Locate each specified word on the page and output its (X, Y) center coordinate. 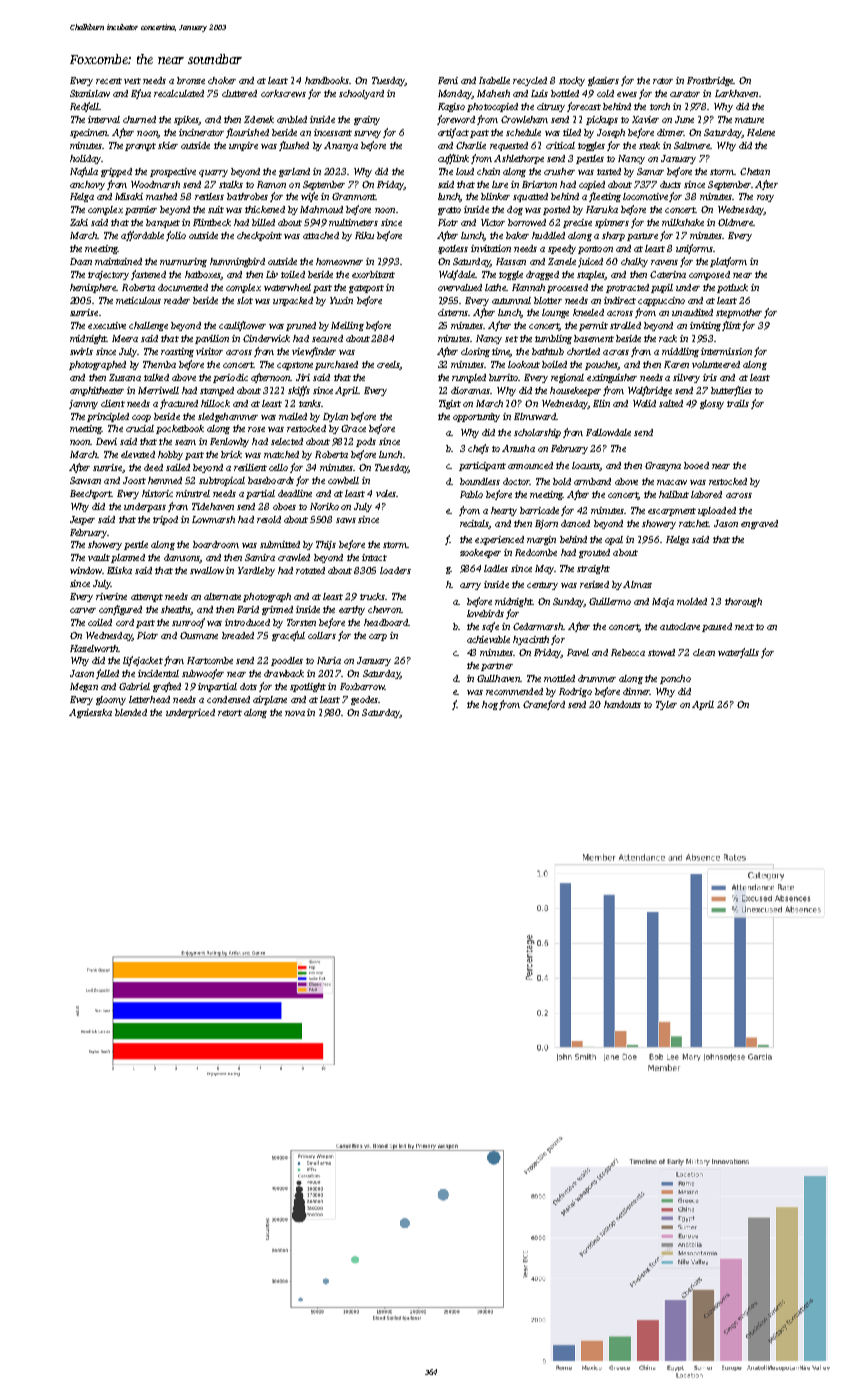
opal (614, 540)
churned (139, 119)
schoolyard (361, 94)
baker (517, 235)
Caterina (668, 274)
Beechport (91, 494)
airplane (270, 700)
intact (374, 557)
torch (660, 106)
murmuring (183, 262)
